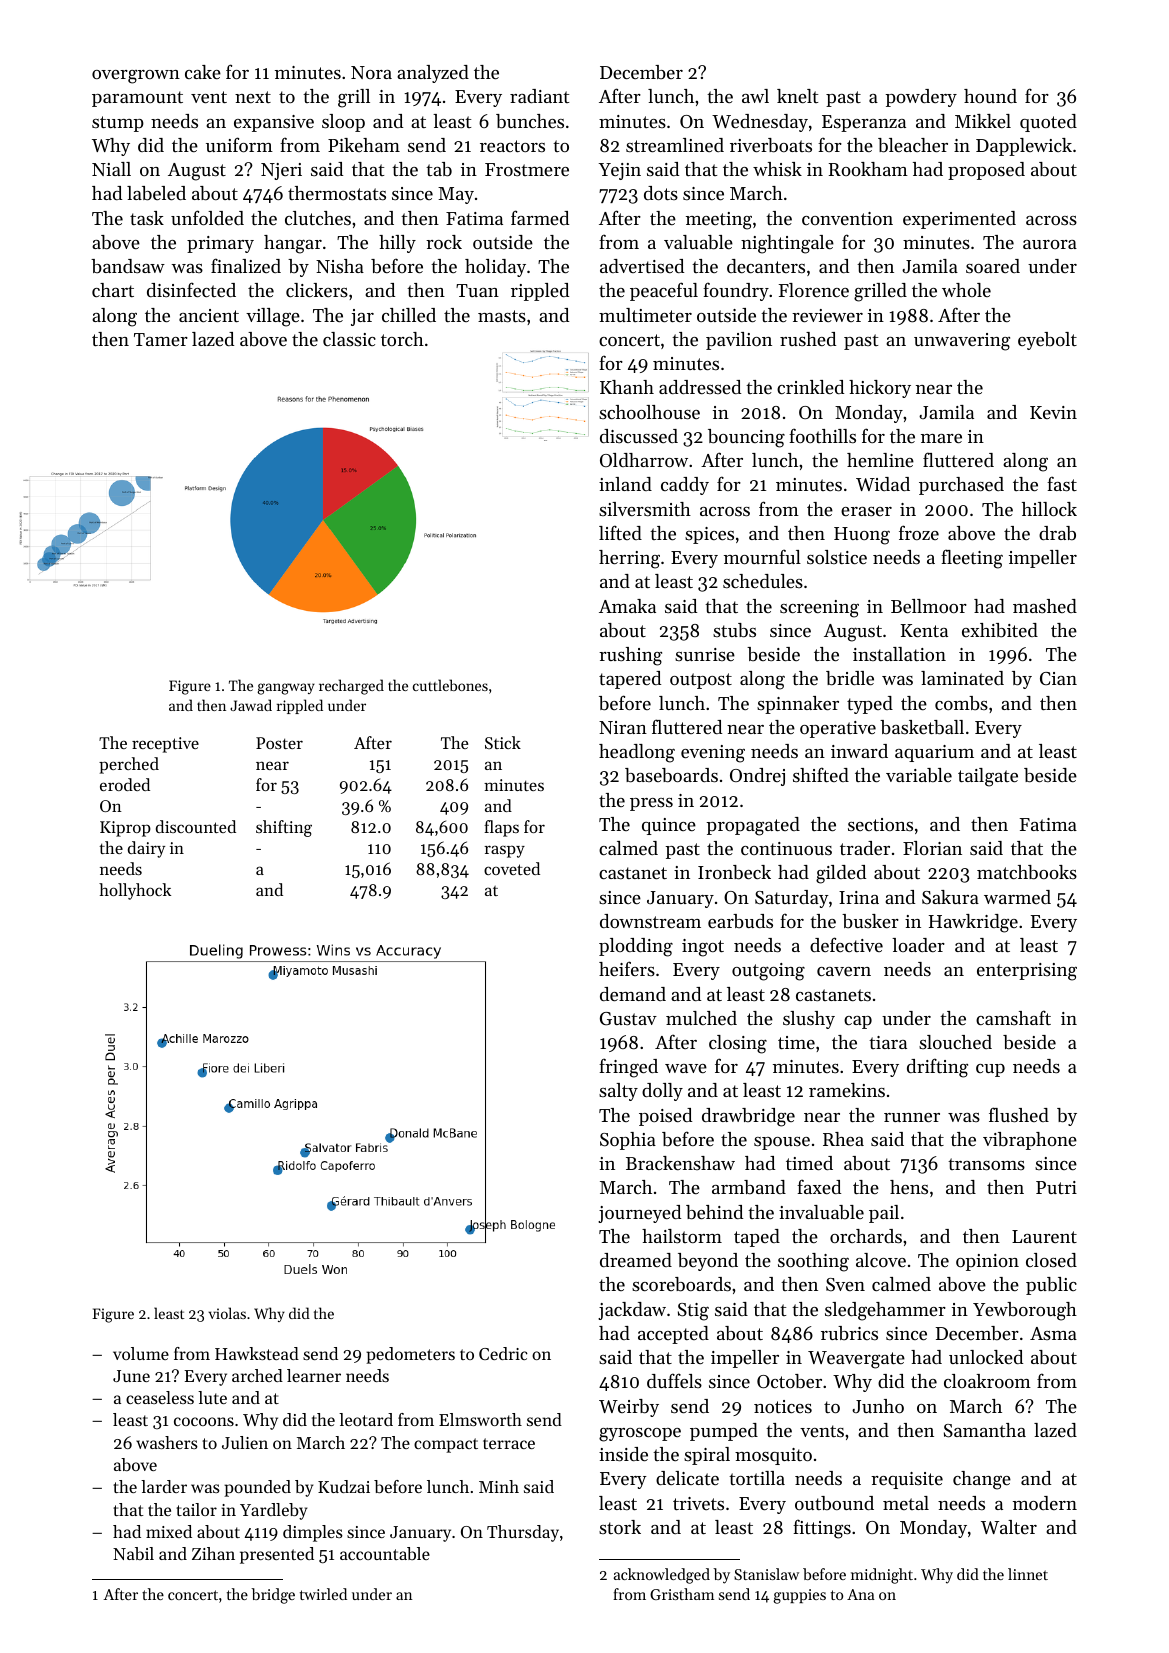 This screenshot has width=1169, height=1653. Describe the element at coordinates (135, 891) in the screenshot. I see `hollyhock` at that location.
